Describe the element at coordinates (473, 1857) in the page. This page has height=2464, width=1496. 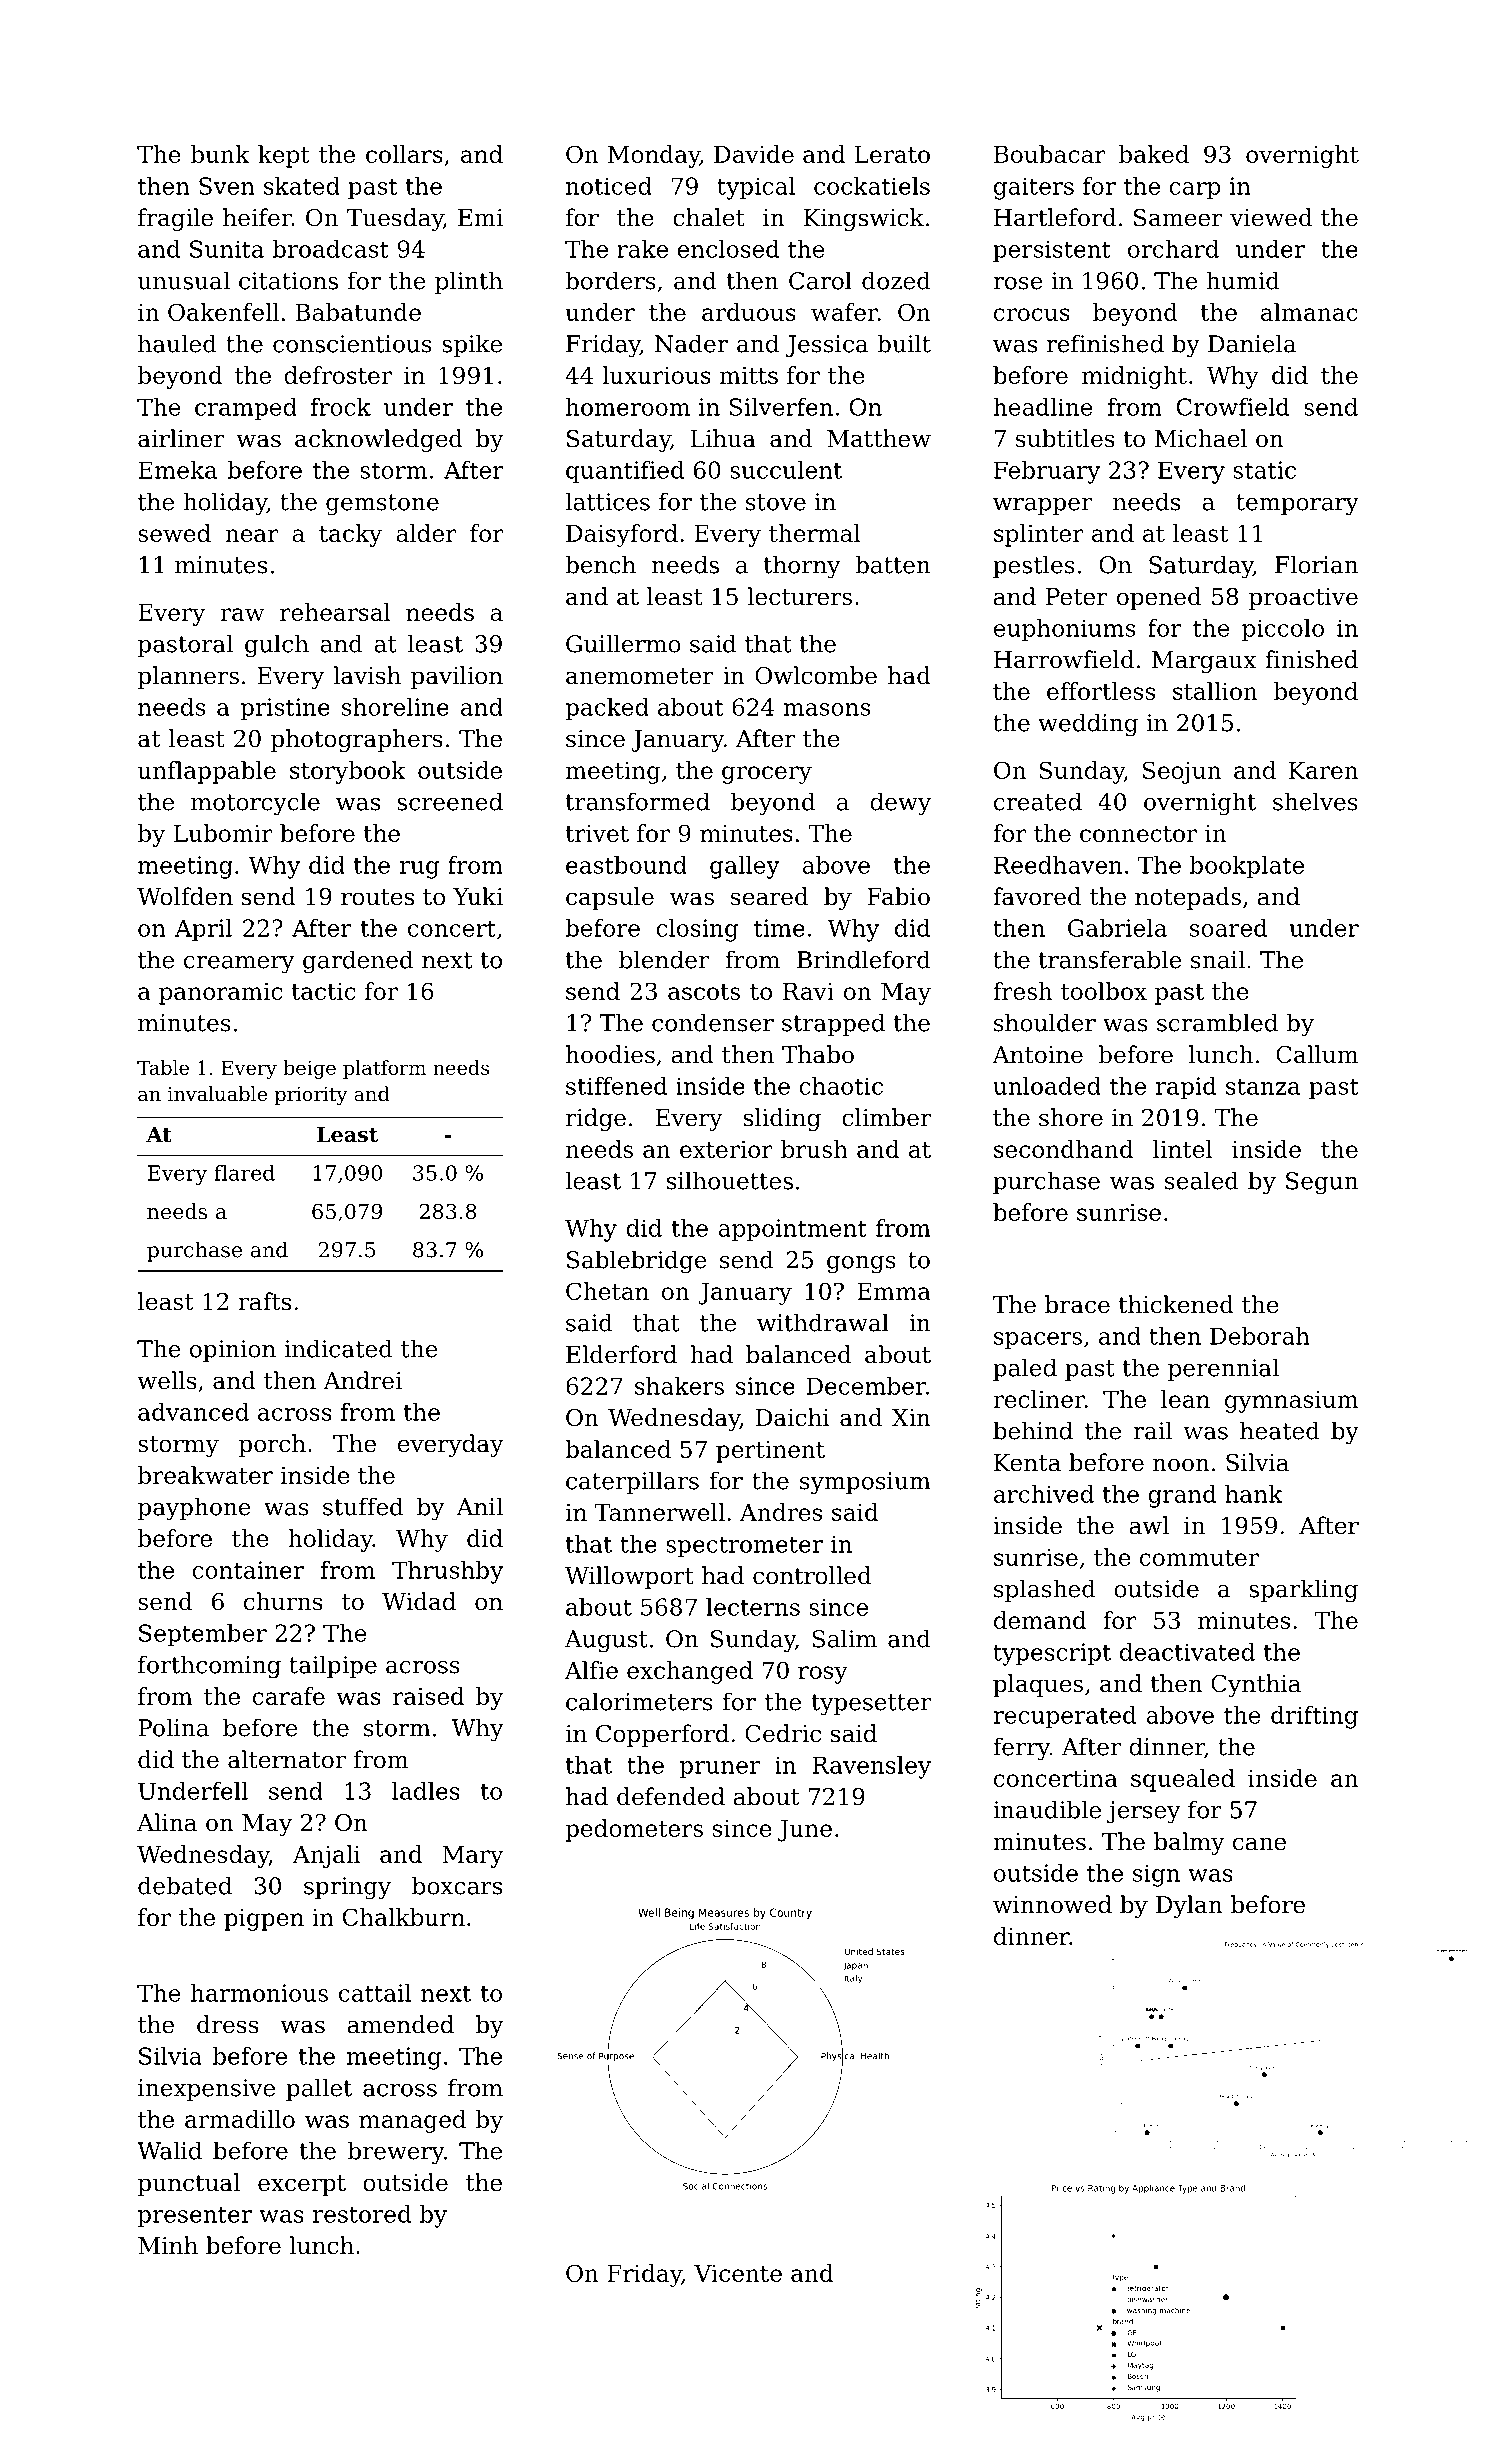
I see `Mary` at that location.
